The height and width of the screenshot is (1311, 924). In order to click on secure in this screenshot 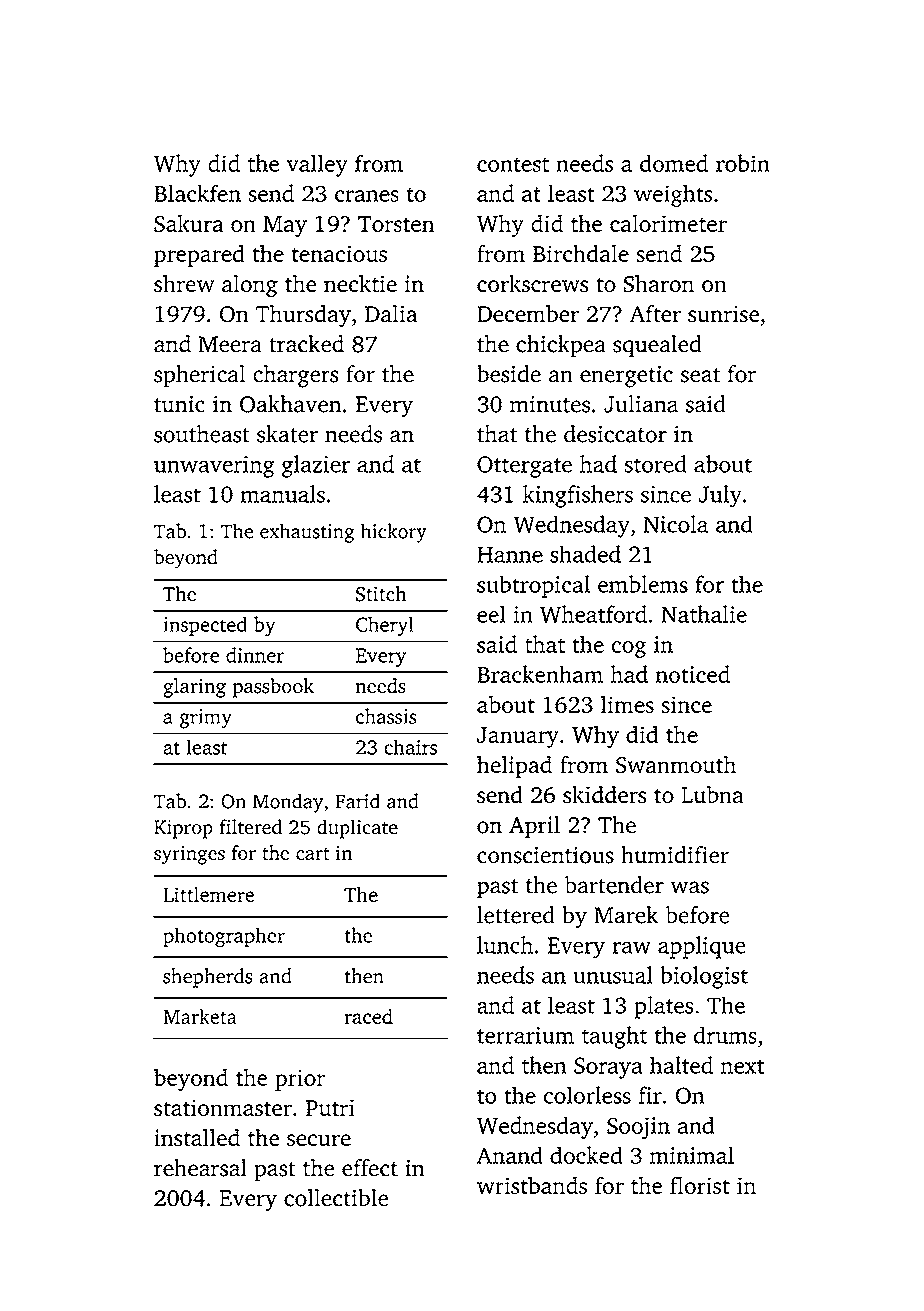, I will do `click(319, 1140)`.
